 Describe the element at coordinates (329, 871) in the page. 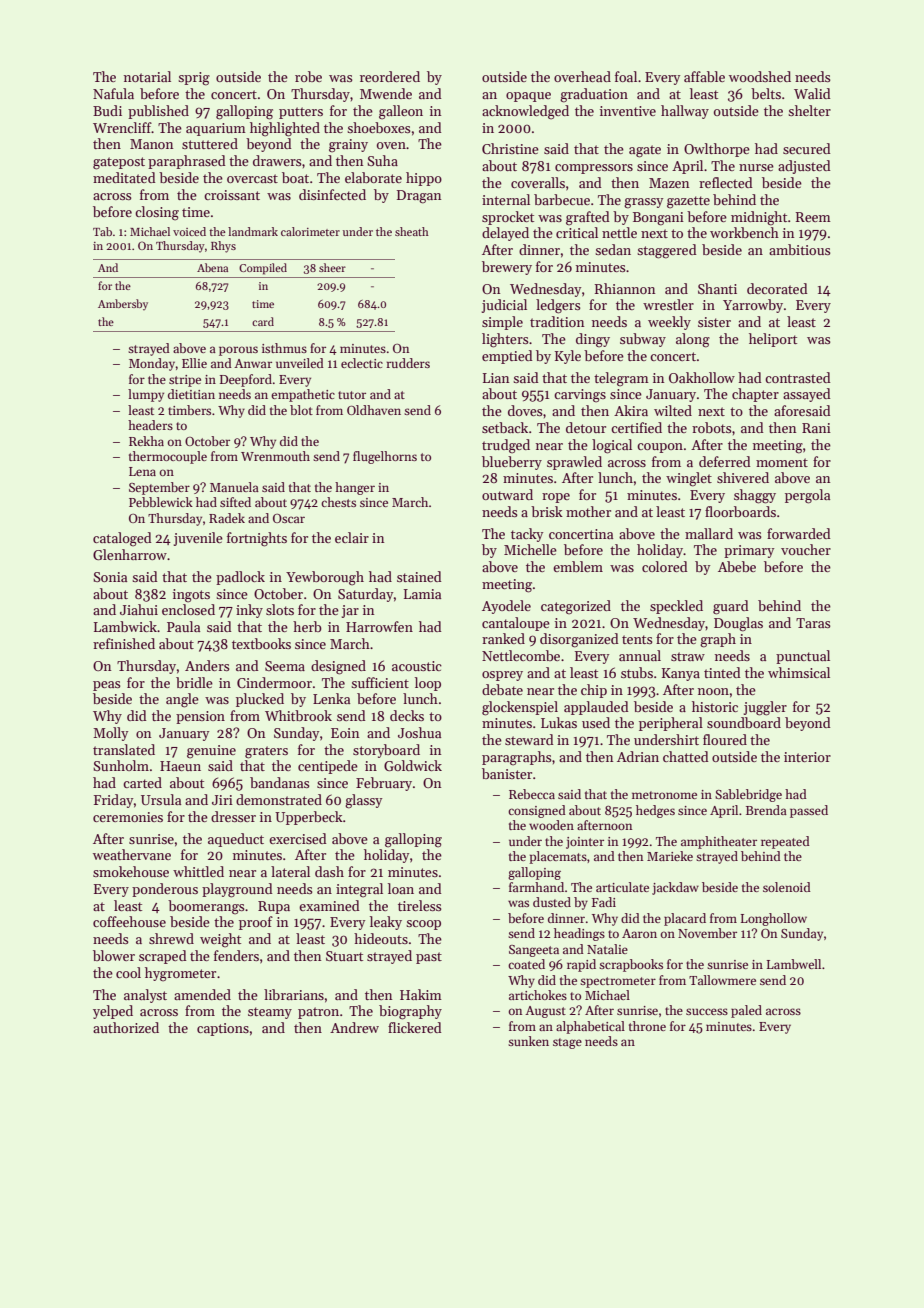

I see `dash` at that location.
